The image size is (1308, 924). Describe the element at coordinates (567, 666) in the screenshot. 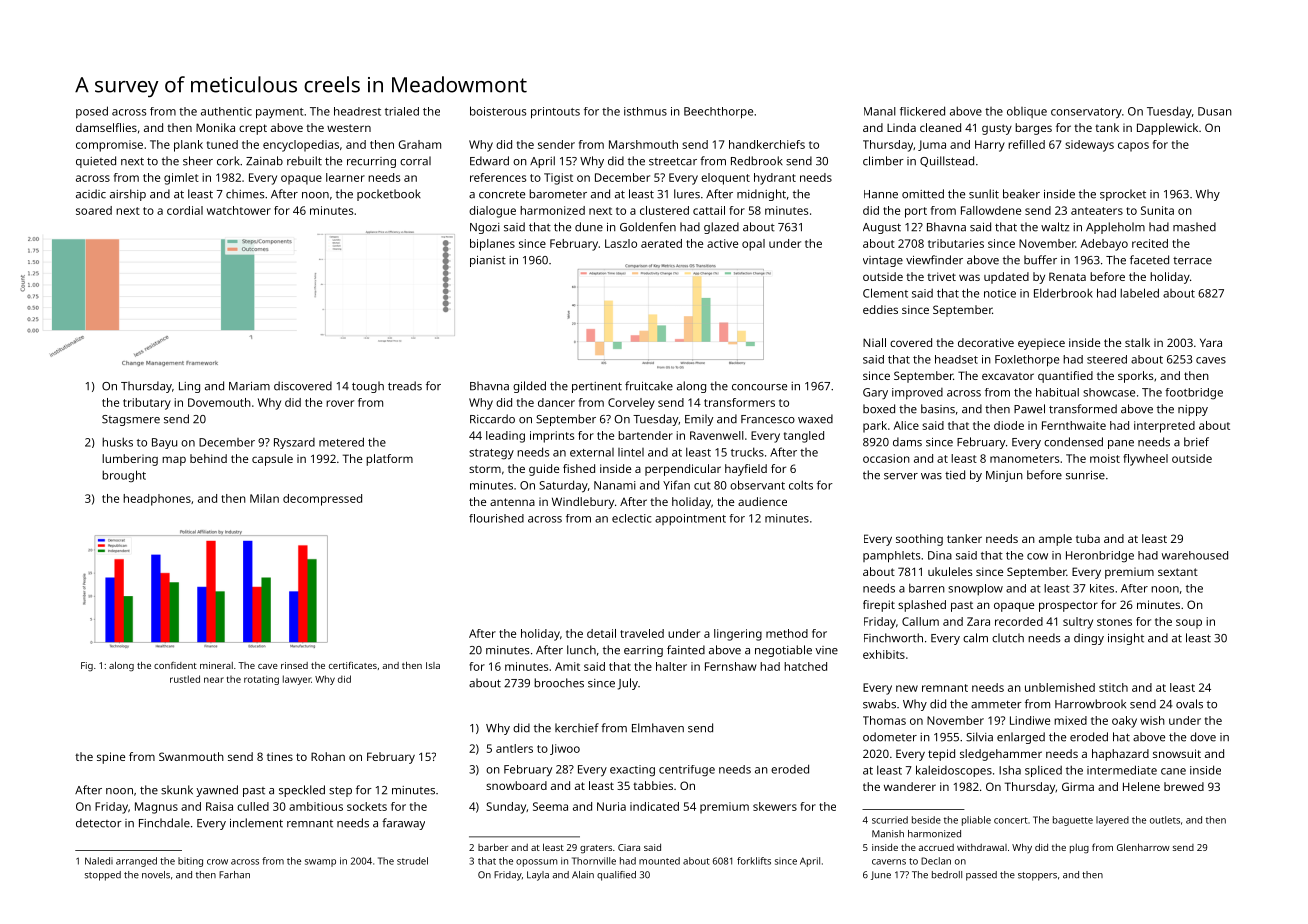

I see `Amit` at that location.
